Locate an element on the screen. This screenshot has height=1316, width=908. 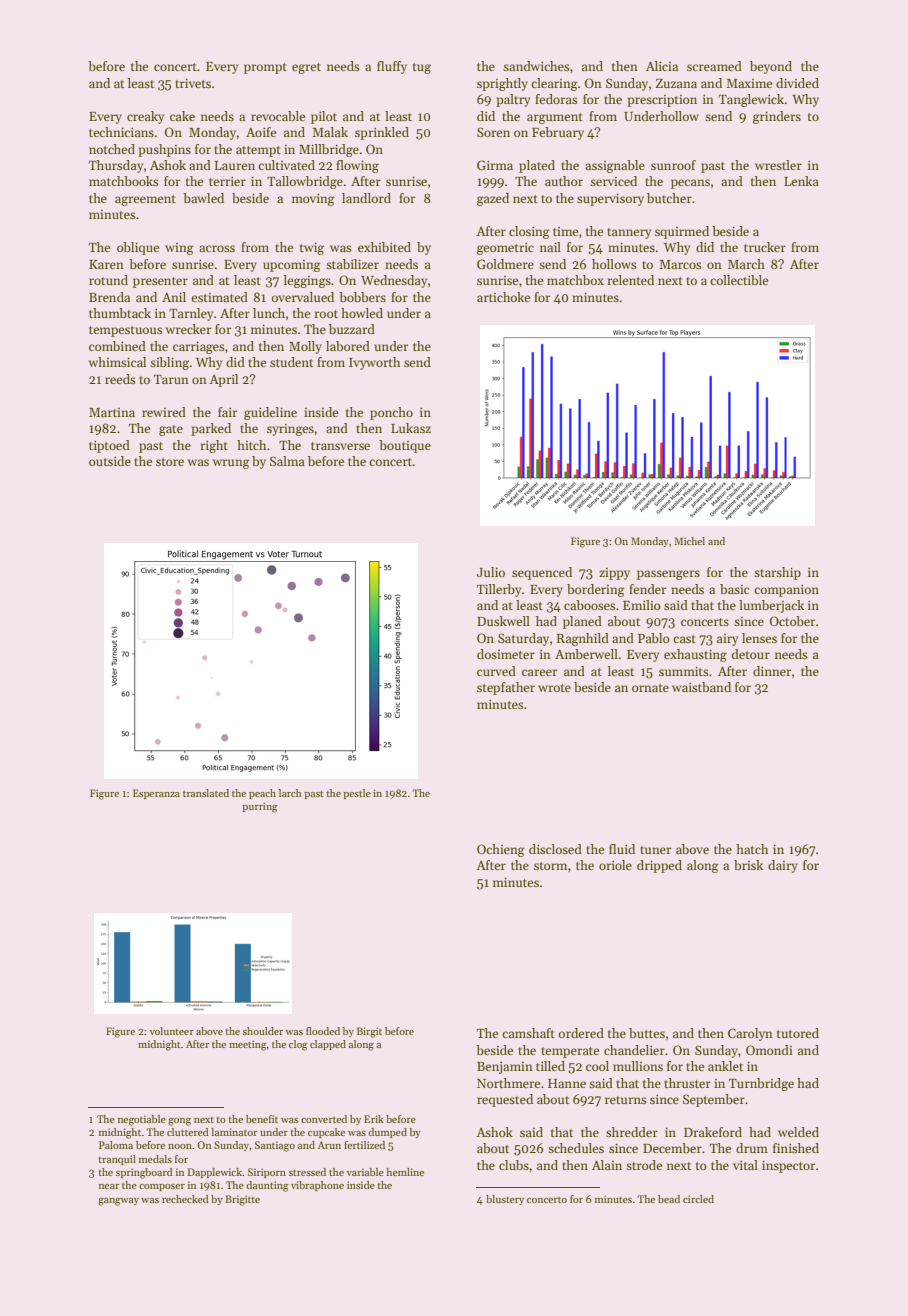
brisk is located at coordinates (748, 865).
